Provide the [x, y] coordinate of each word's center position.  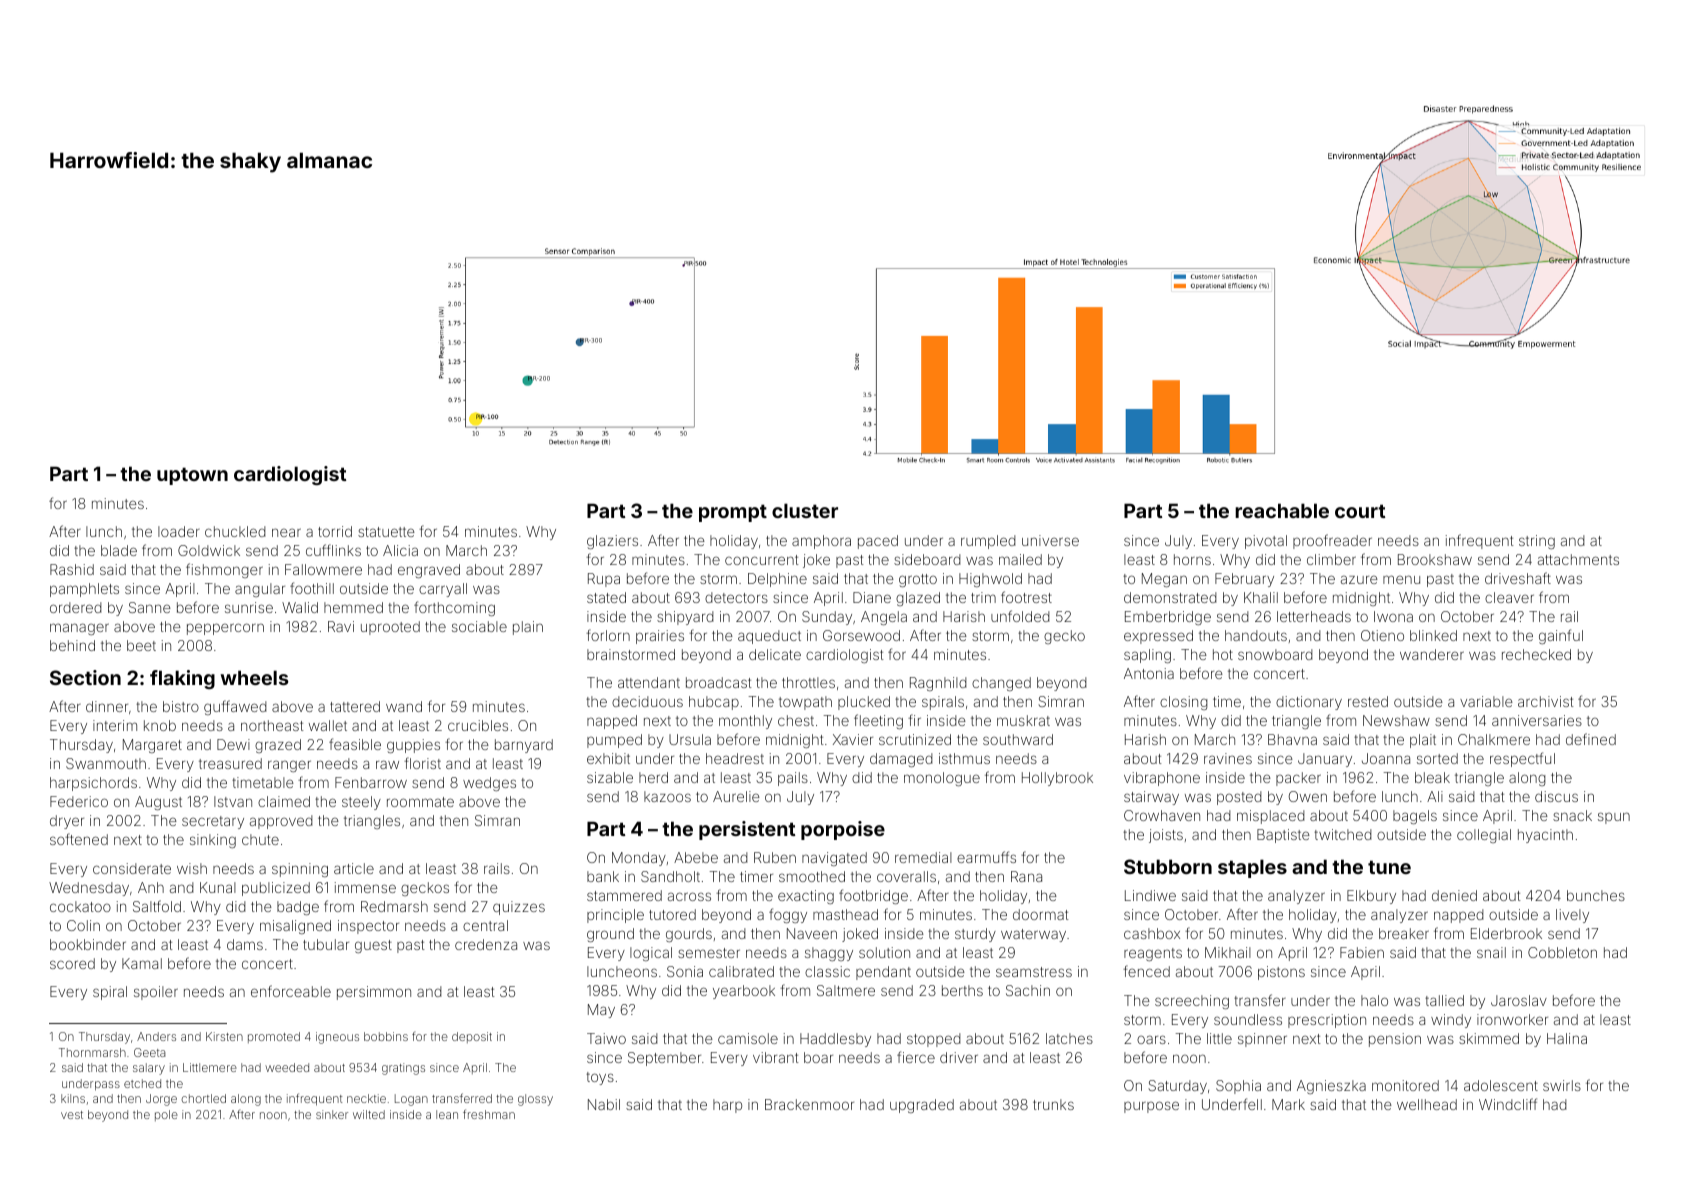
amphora [821, 542]
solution [884, 952]
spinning [300, 870]
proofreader [1332, 541]
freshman [489, 1114]
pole [166, 1115]
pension [1395, 1040]
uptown [192, 476]
